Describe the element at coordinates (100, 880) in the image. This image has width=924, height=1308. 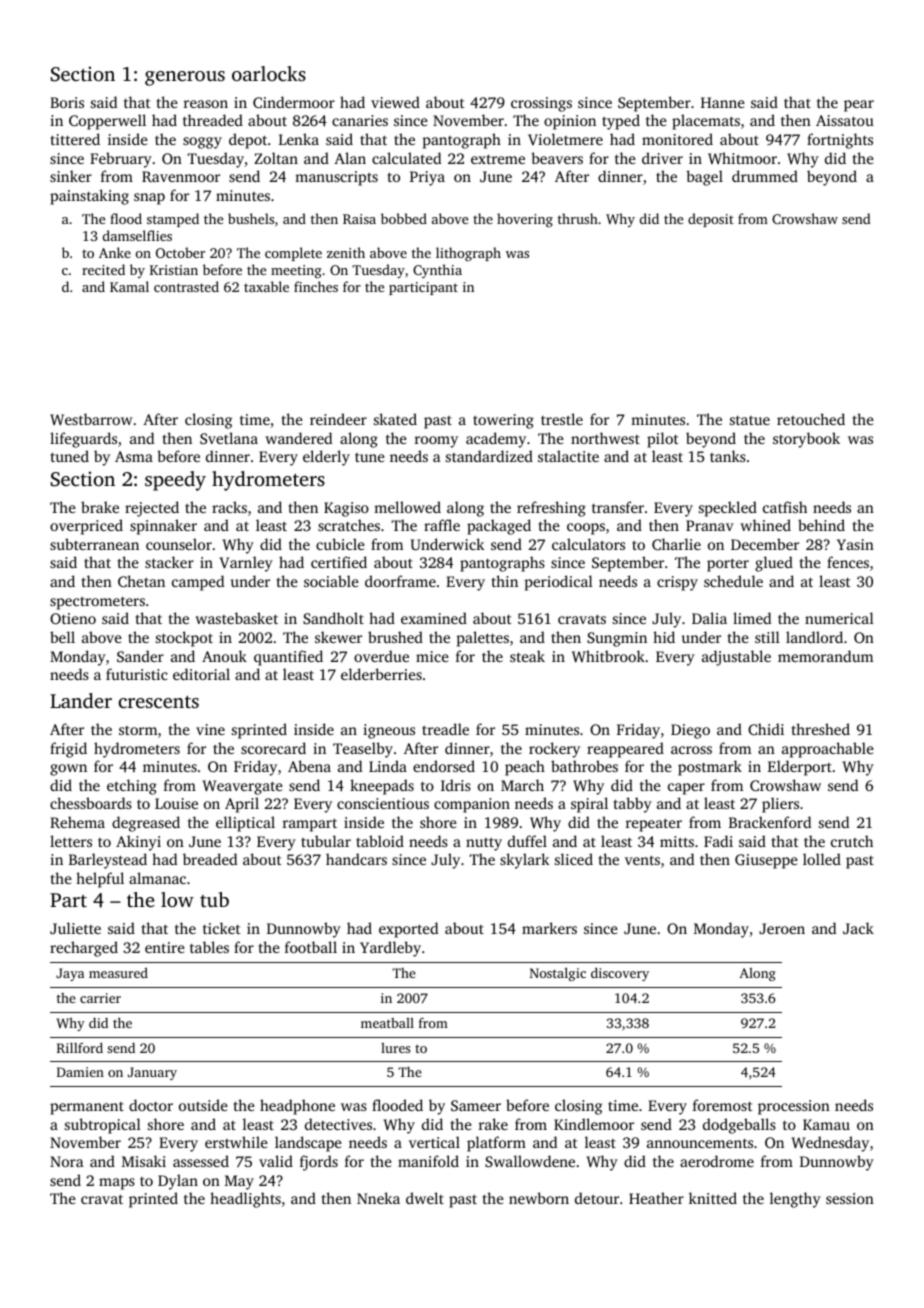
I see `helpful` at that location.
